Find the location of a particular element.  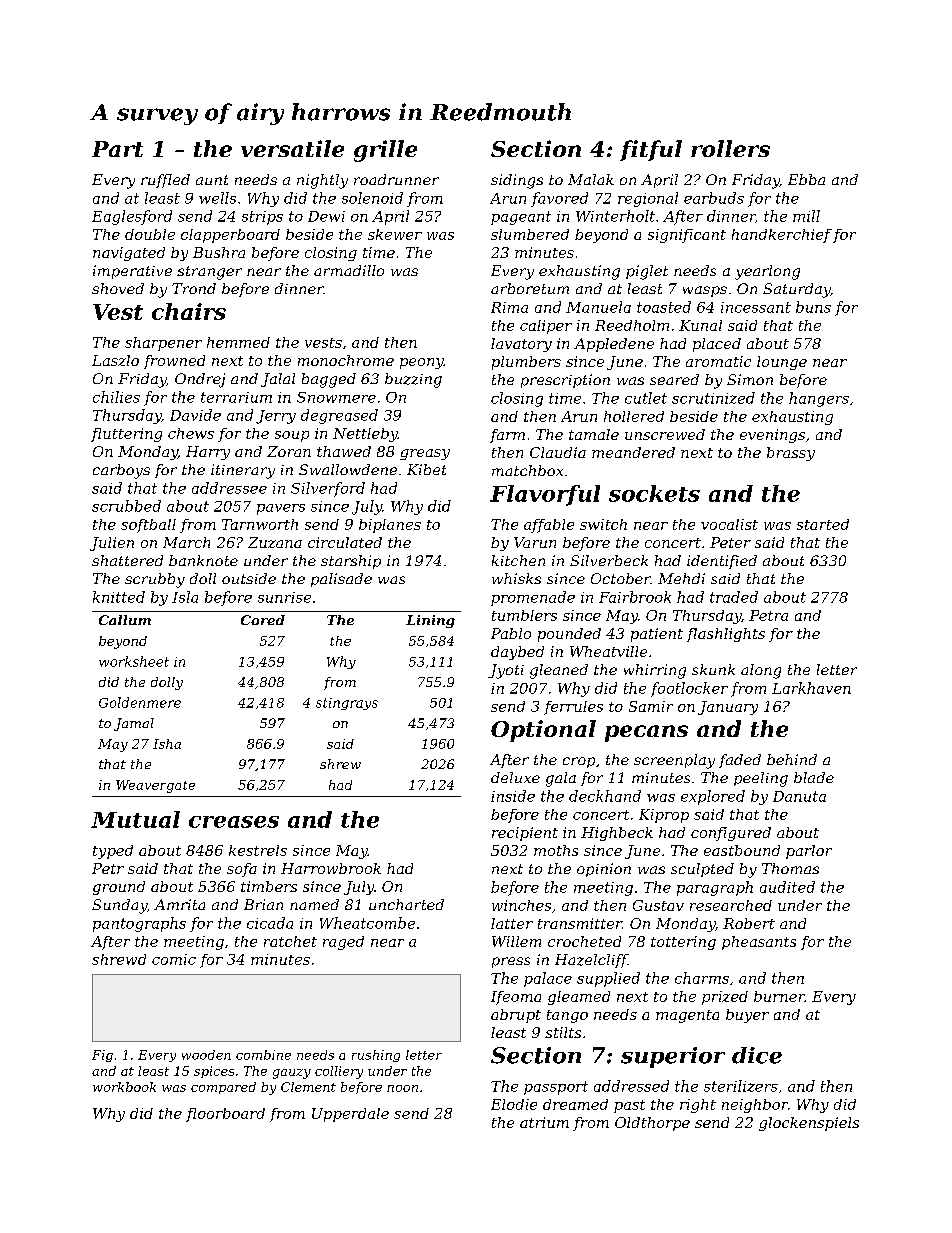

Part is located at coordinates (117, 149).
